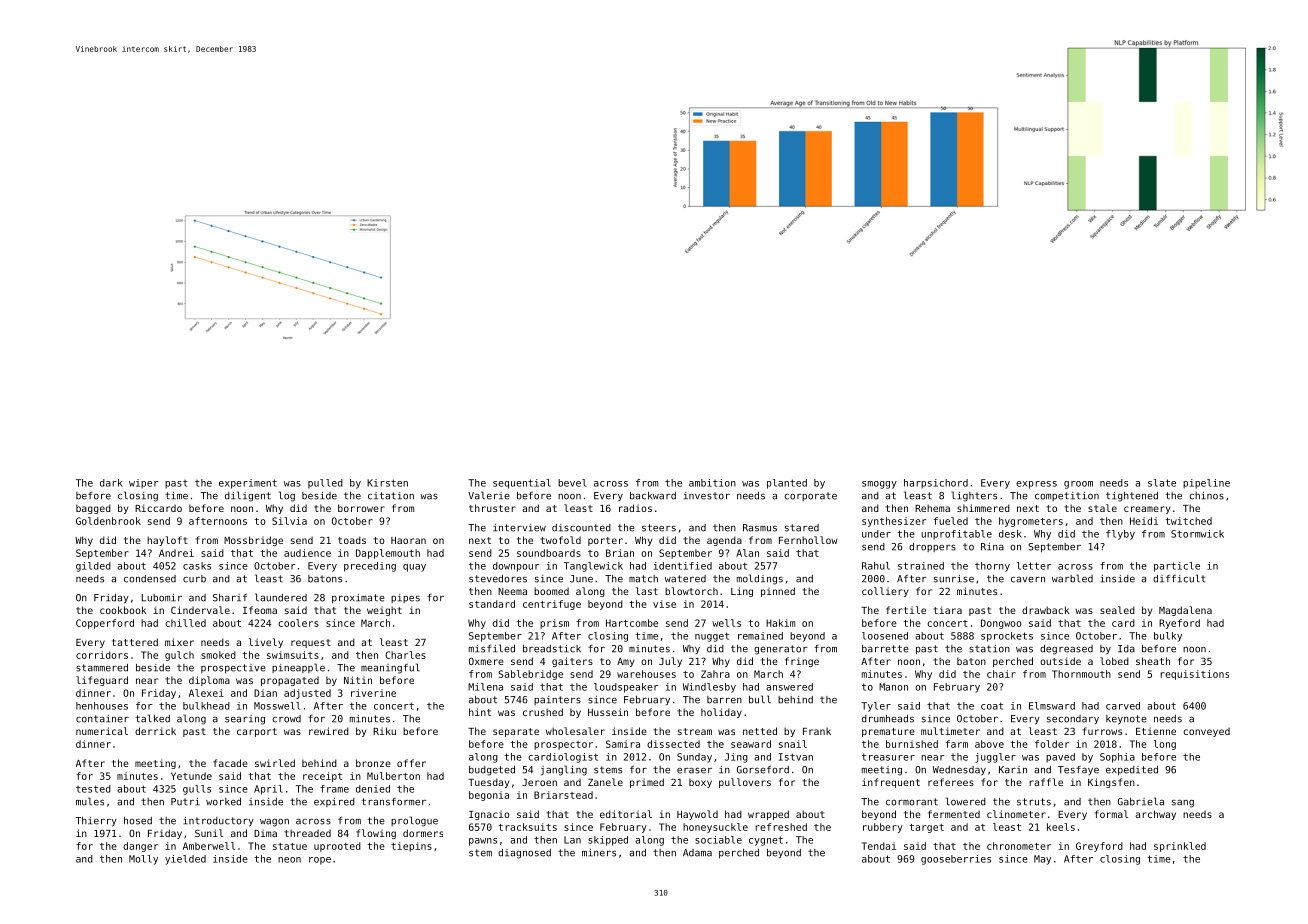 The width and height of the screenshot is (1308, 924). Describe the element at coordinates (1194, 675) in the screenshot. I see `requisitions` at that location.
